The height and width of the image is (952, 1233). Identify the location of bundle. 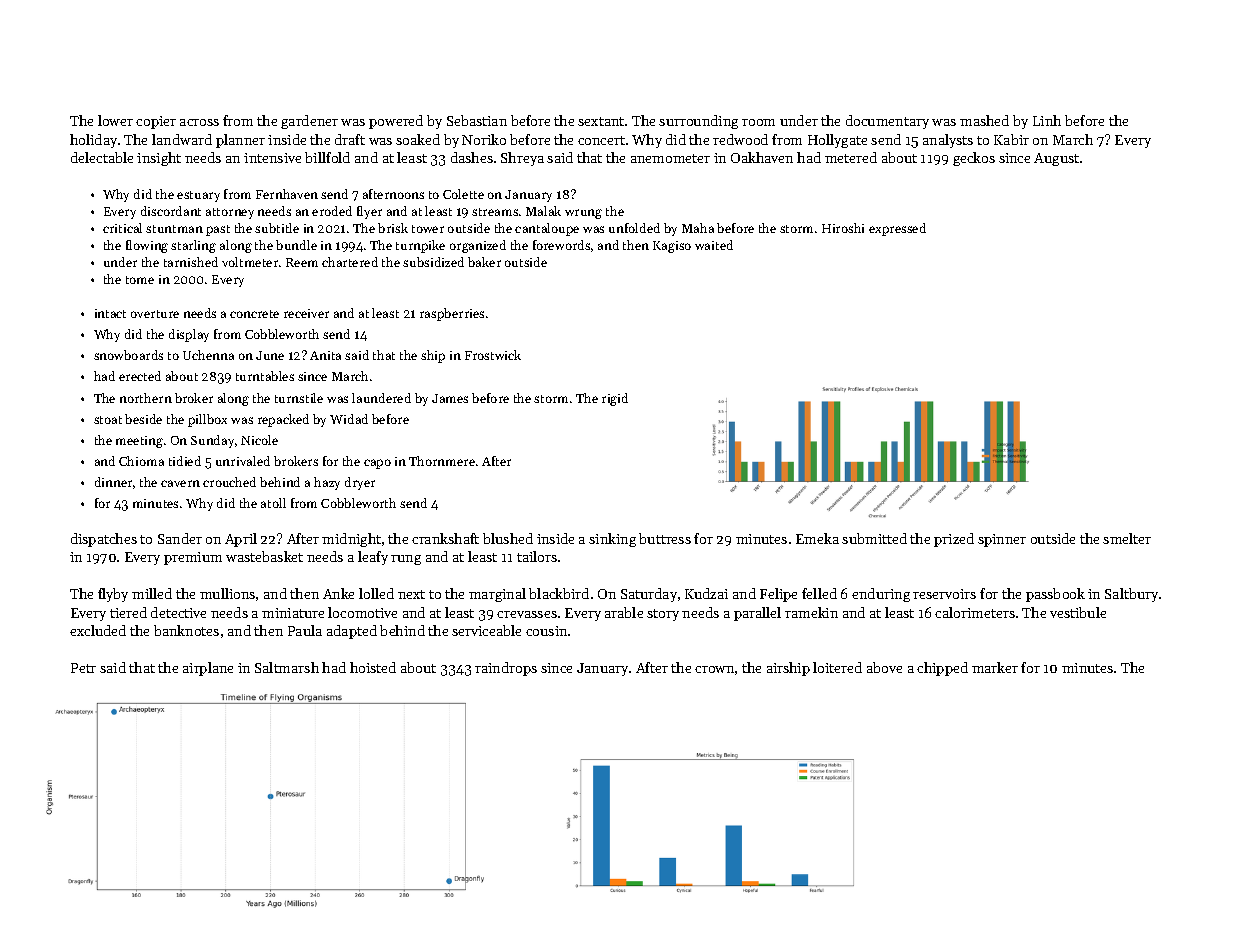
(296, 245).
